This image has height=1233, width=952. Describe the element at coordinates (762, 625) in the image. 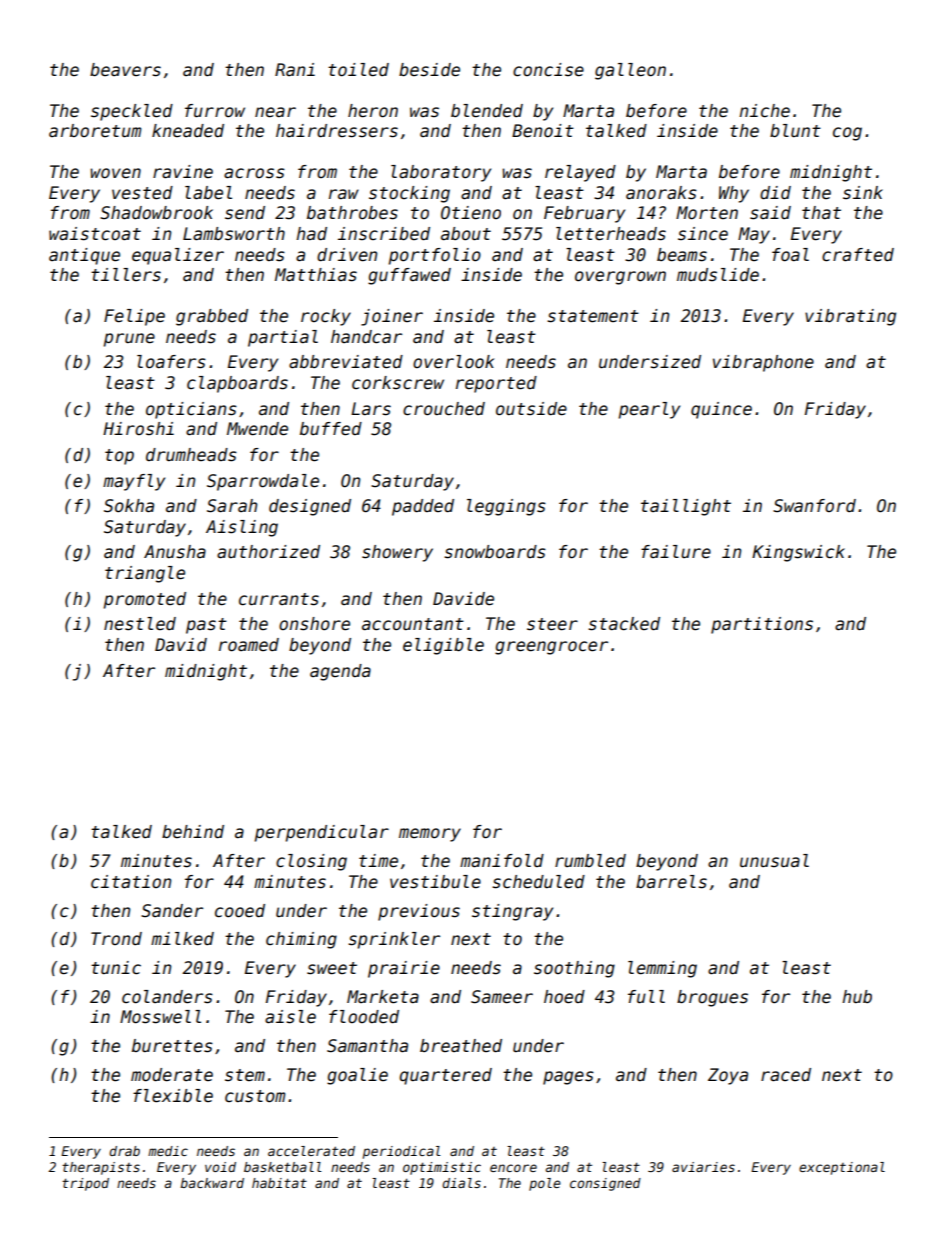

I see `partitions` at that location.
